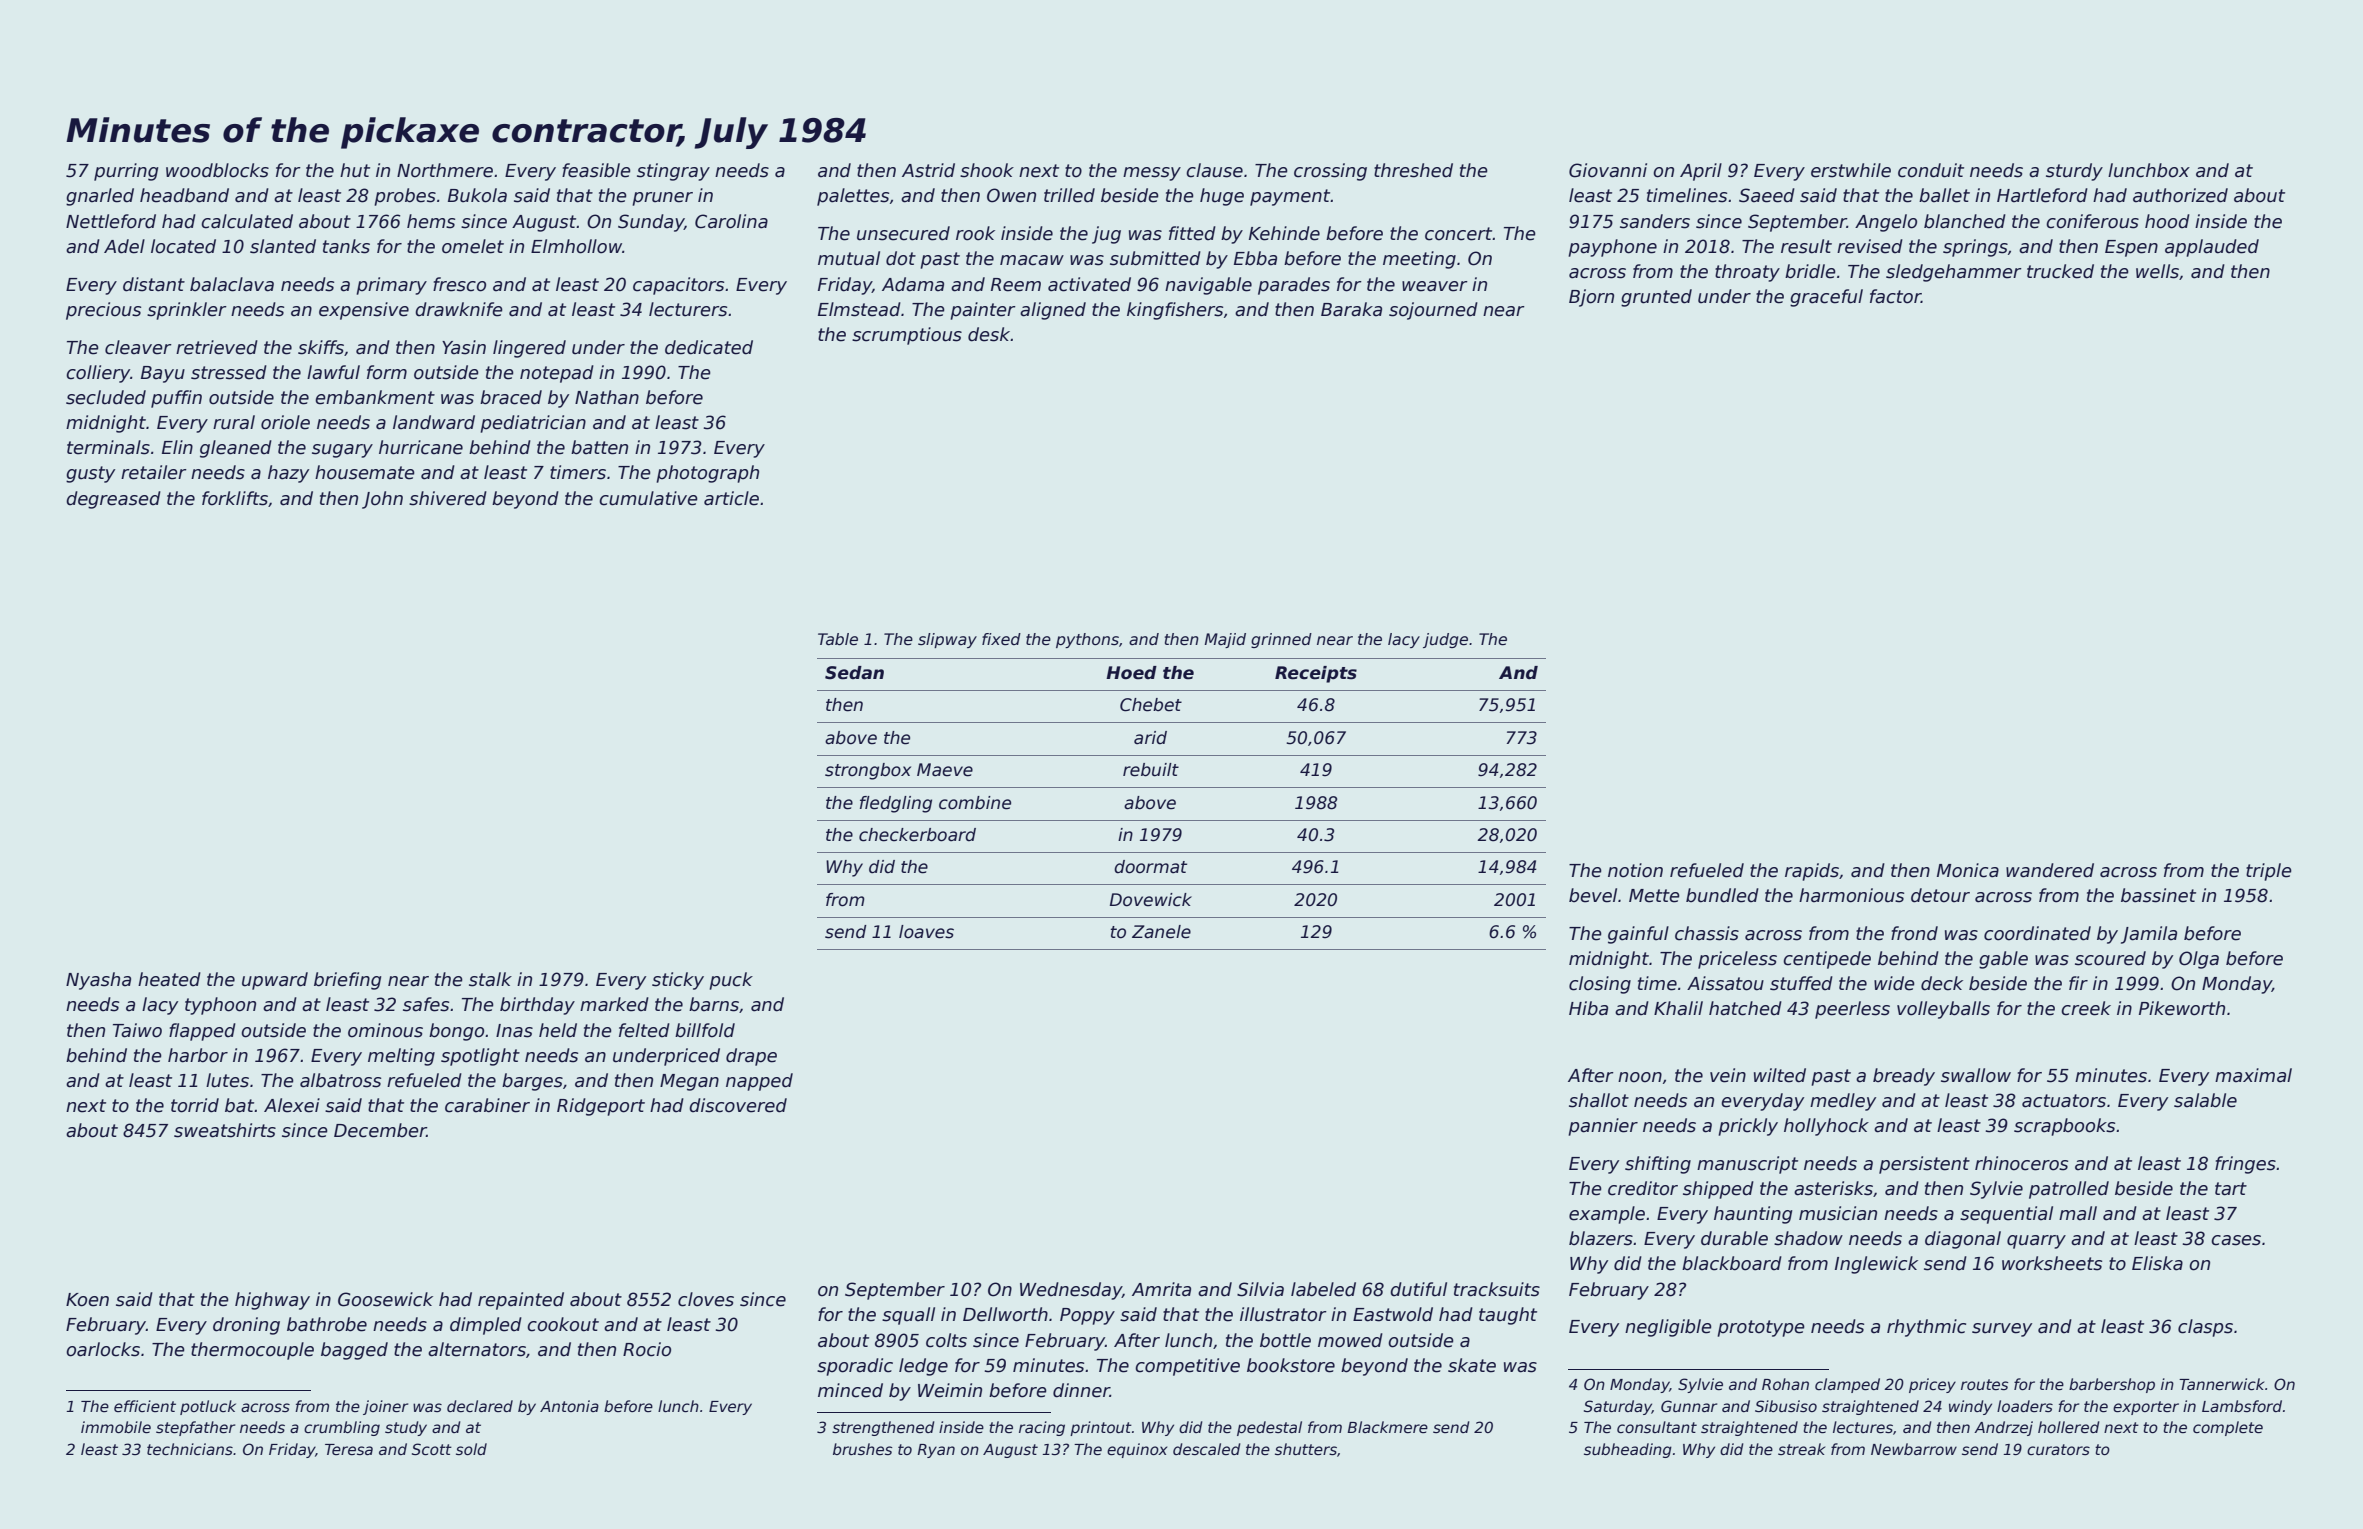 The height and width of the screenshot is (1529, 2363). Describe the element at coordinates (208, 1407) in the screenshot. I see `potluck` at that location.
